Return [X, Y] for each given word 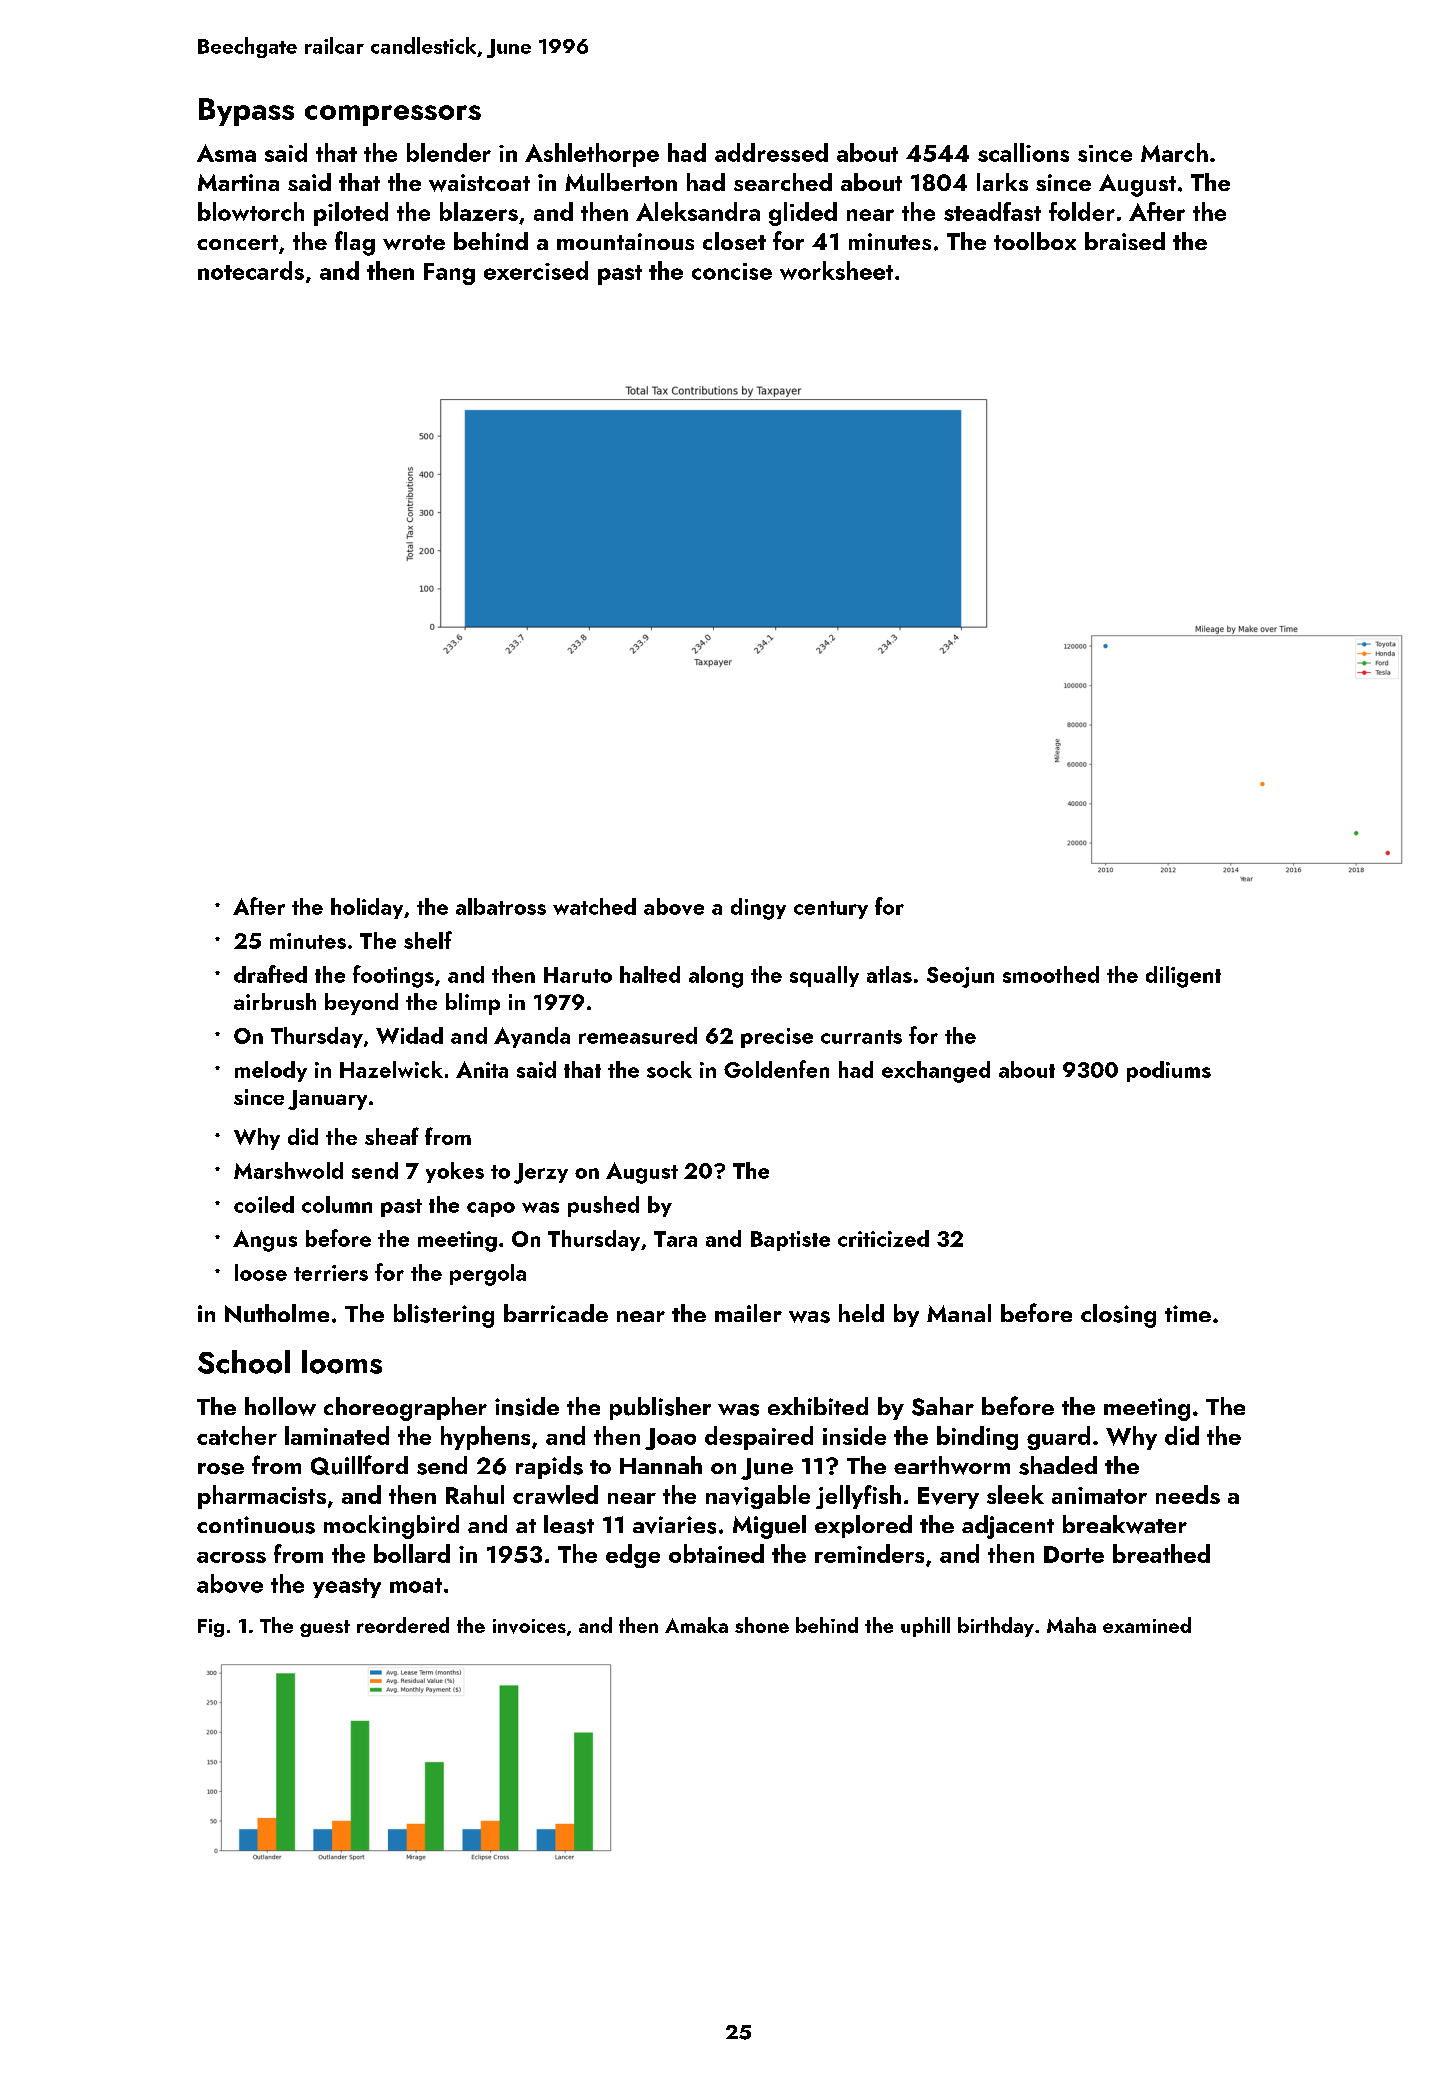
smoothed [1051, 974]
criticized [883, 1238]
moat [416, 1585]
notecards [251, 270]
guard [1058, 1438]
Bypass [246, 112]
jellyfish [858, 1497]
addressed [771, 152]
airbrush [275, 1001]
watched [594, 906]
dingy [758, 909]
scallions [1023, 152]
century [831, 910]
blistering [444, 1316]
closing [1118, 1316]
